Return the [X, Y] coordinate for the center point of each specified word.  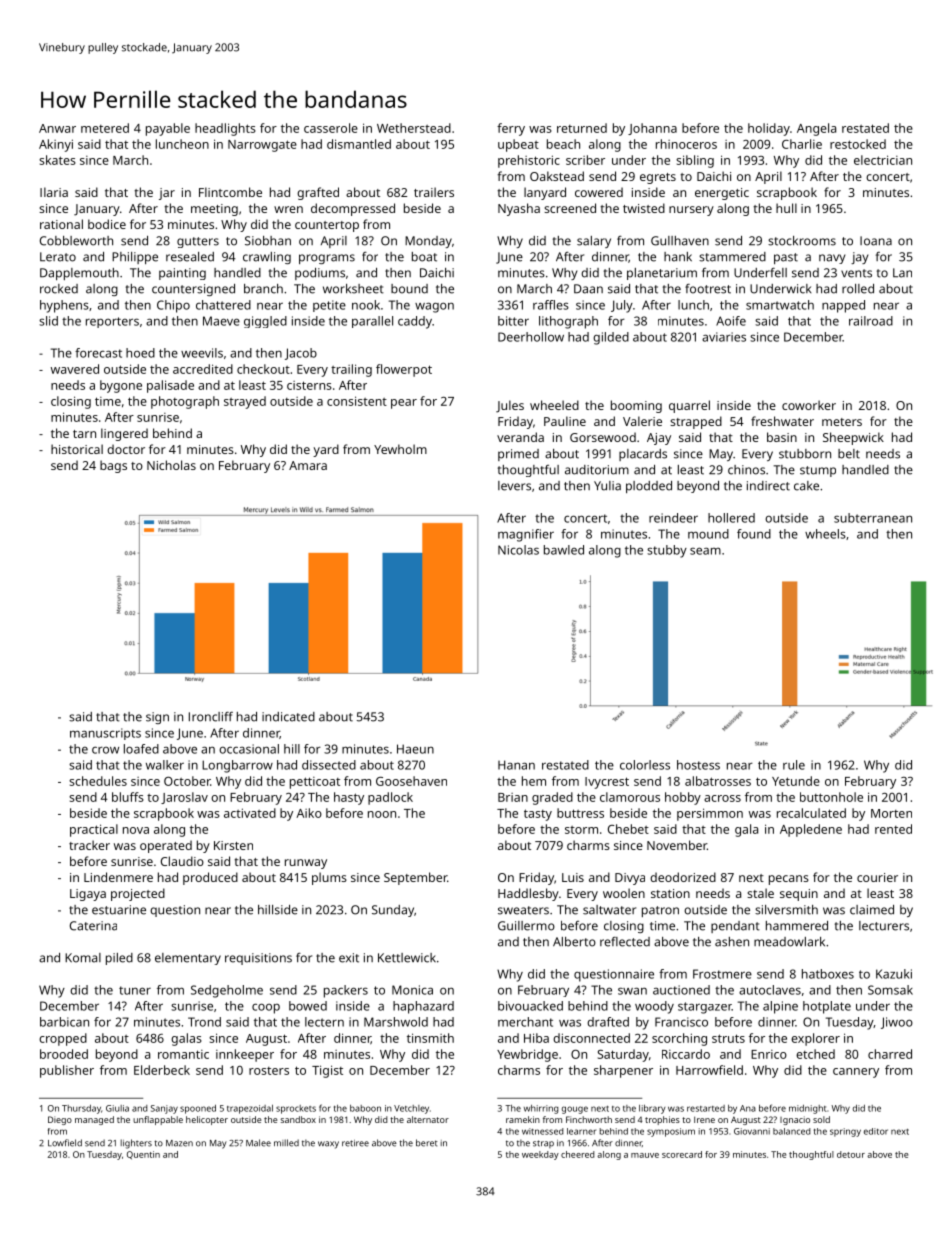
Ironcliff [211, 717]
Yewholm [400, 449]
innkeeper [245, 1055]
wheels [825, 534]
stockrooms [802, 241]
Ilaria [54, 192]
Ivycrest [607, 783]
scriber [585, 160]
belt [849, 454]
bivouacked [530, 1006]
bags [113, 466]
